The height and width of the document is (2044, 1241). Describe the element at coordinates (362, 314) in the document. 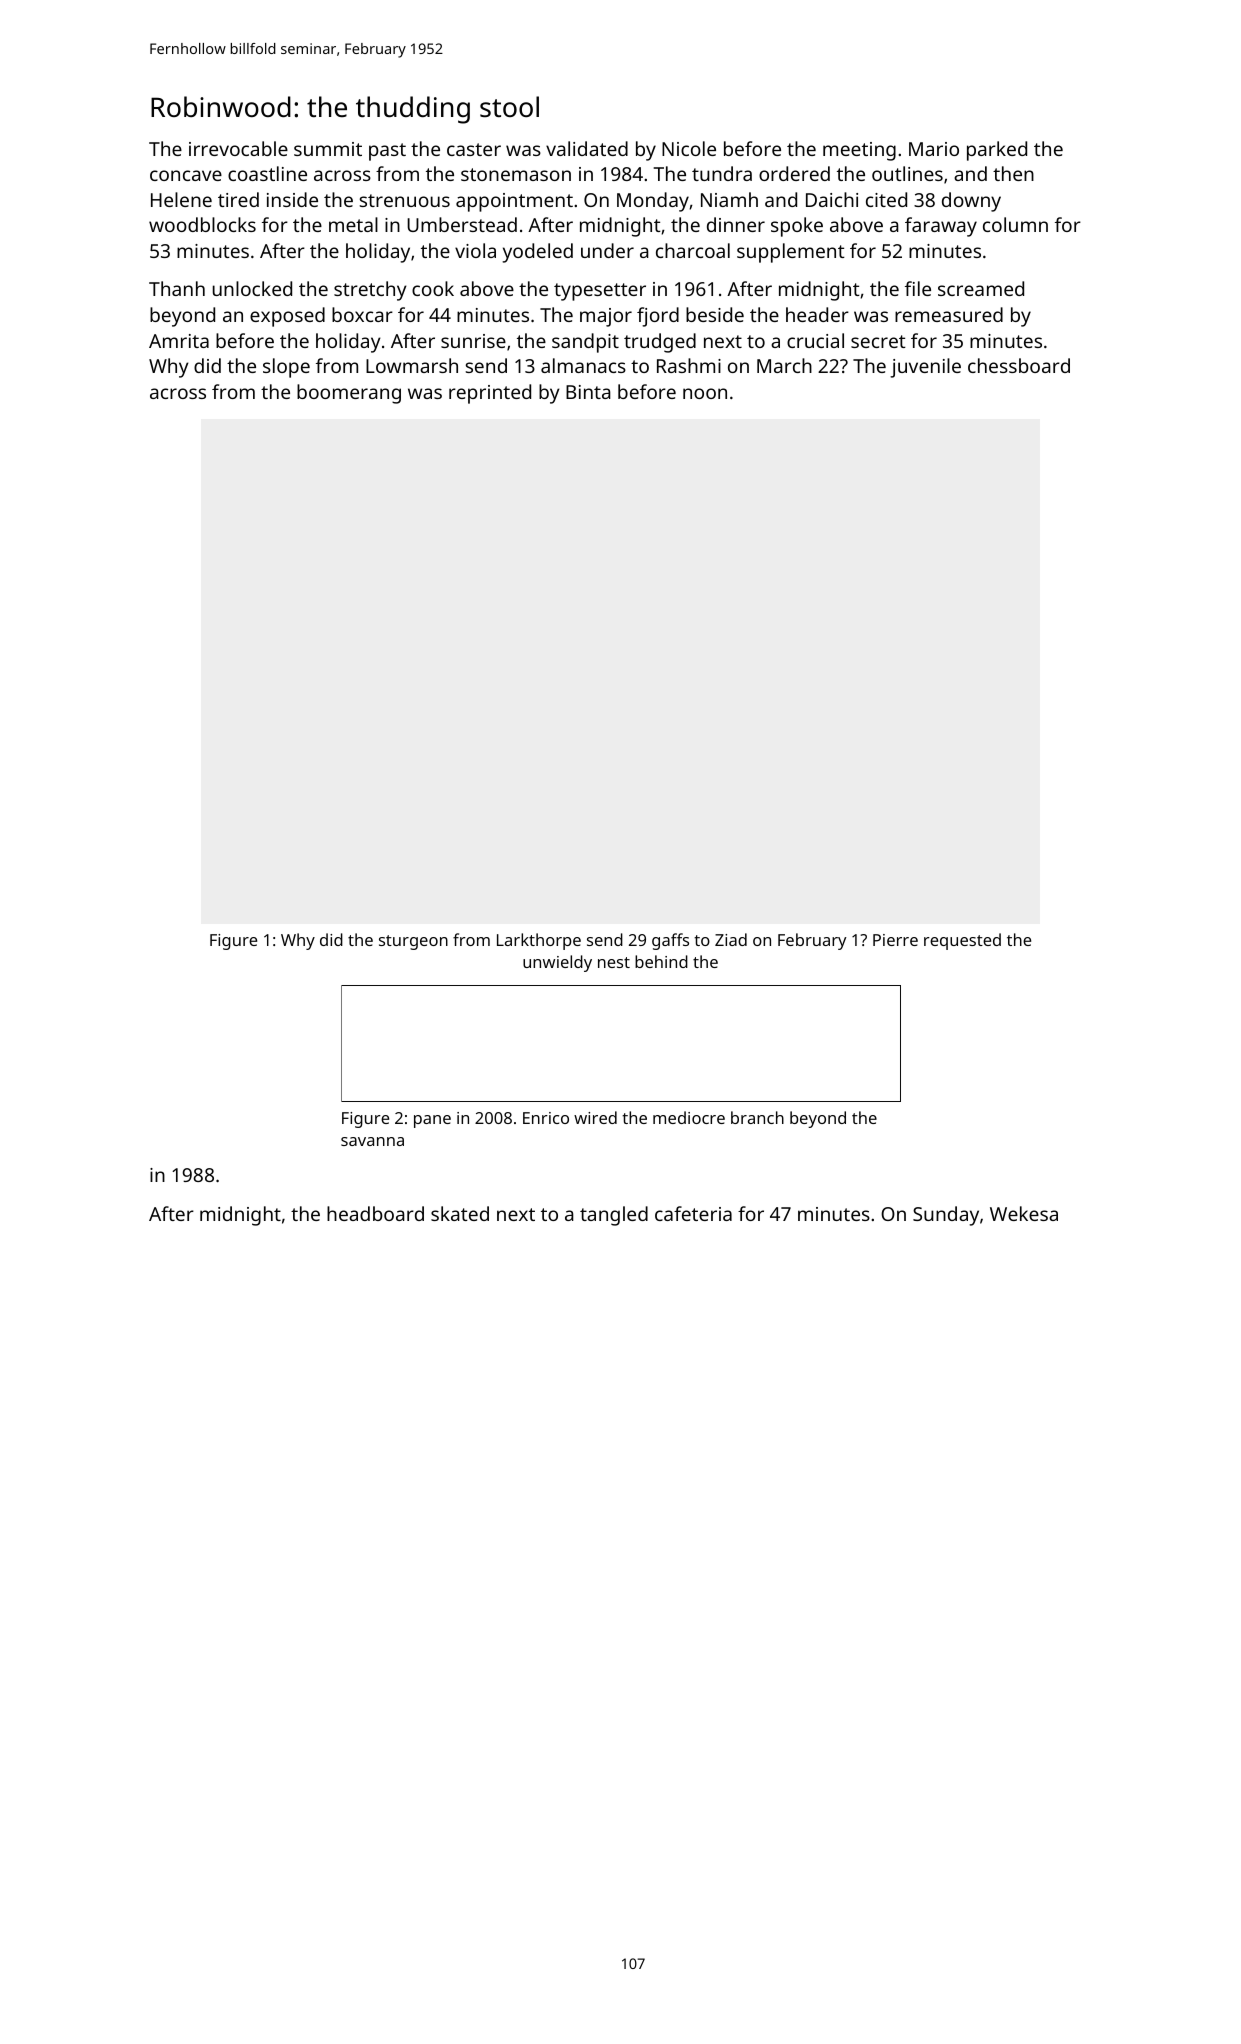

I see `boxcar` at that location.
